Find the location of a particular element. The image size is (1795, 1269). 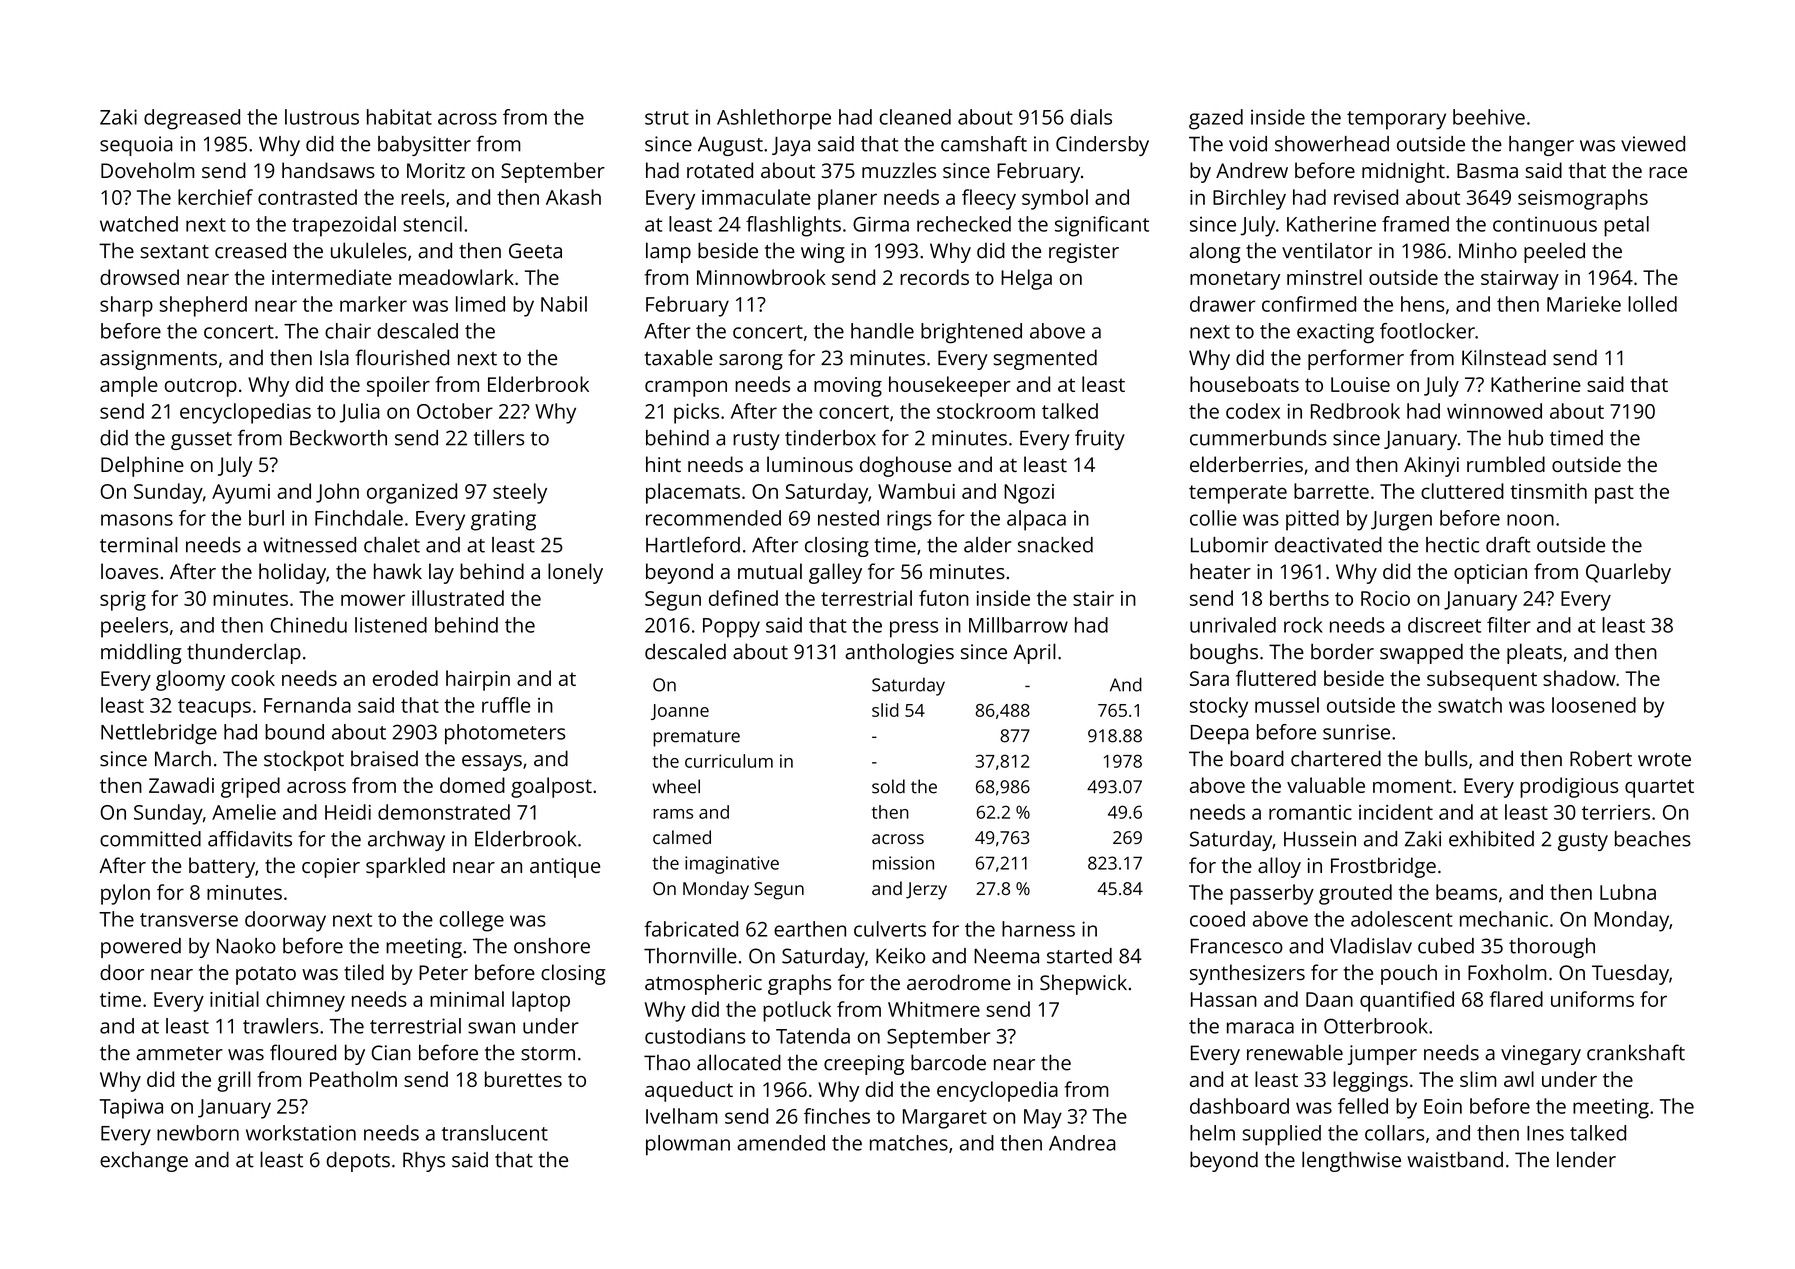

fluttered is located at coordinates (1276, 678).
